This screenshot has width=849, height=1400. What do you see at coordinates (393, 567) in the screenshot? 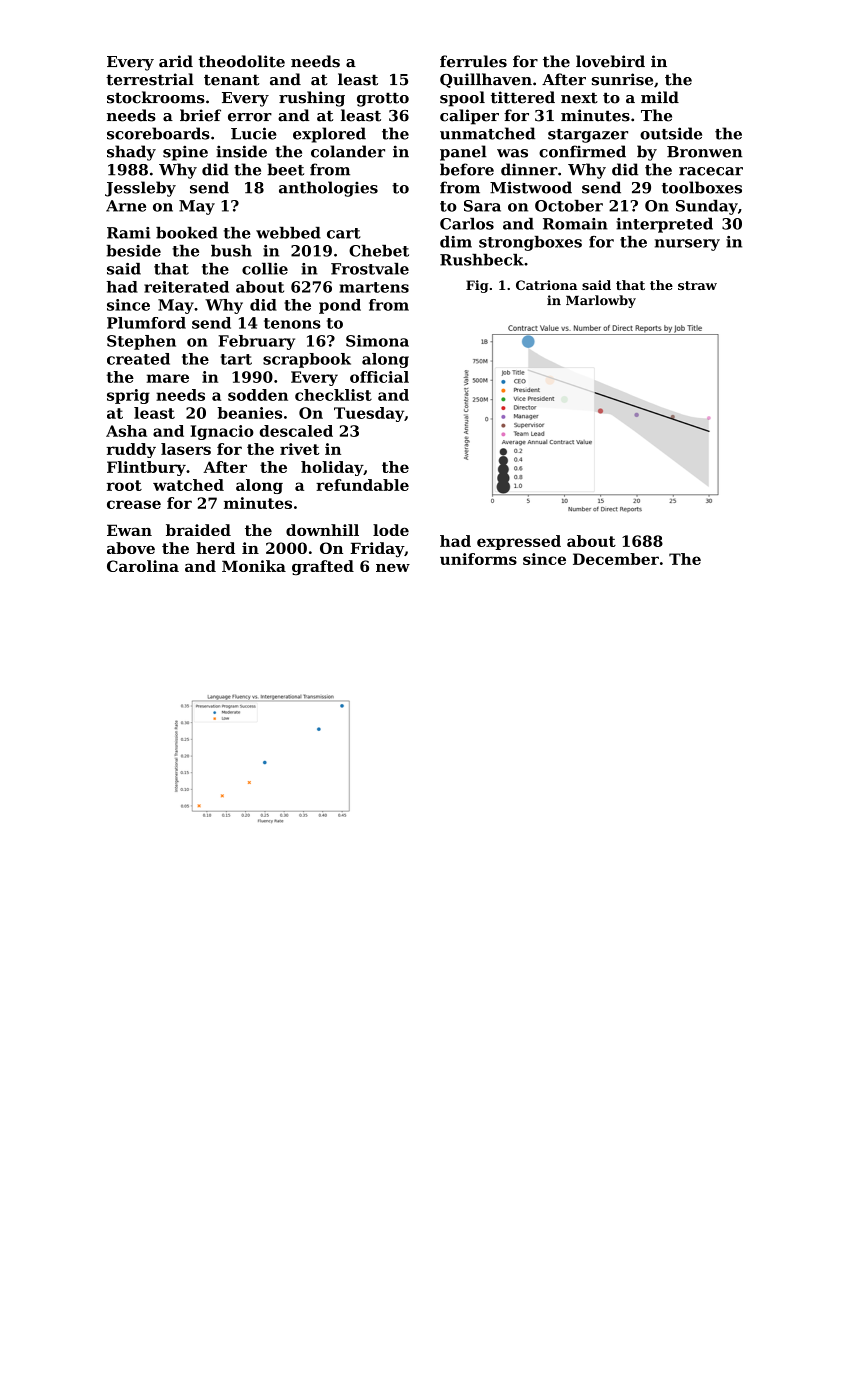
I see `new` at bounding box center [393, 567].
